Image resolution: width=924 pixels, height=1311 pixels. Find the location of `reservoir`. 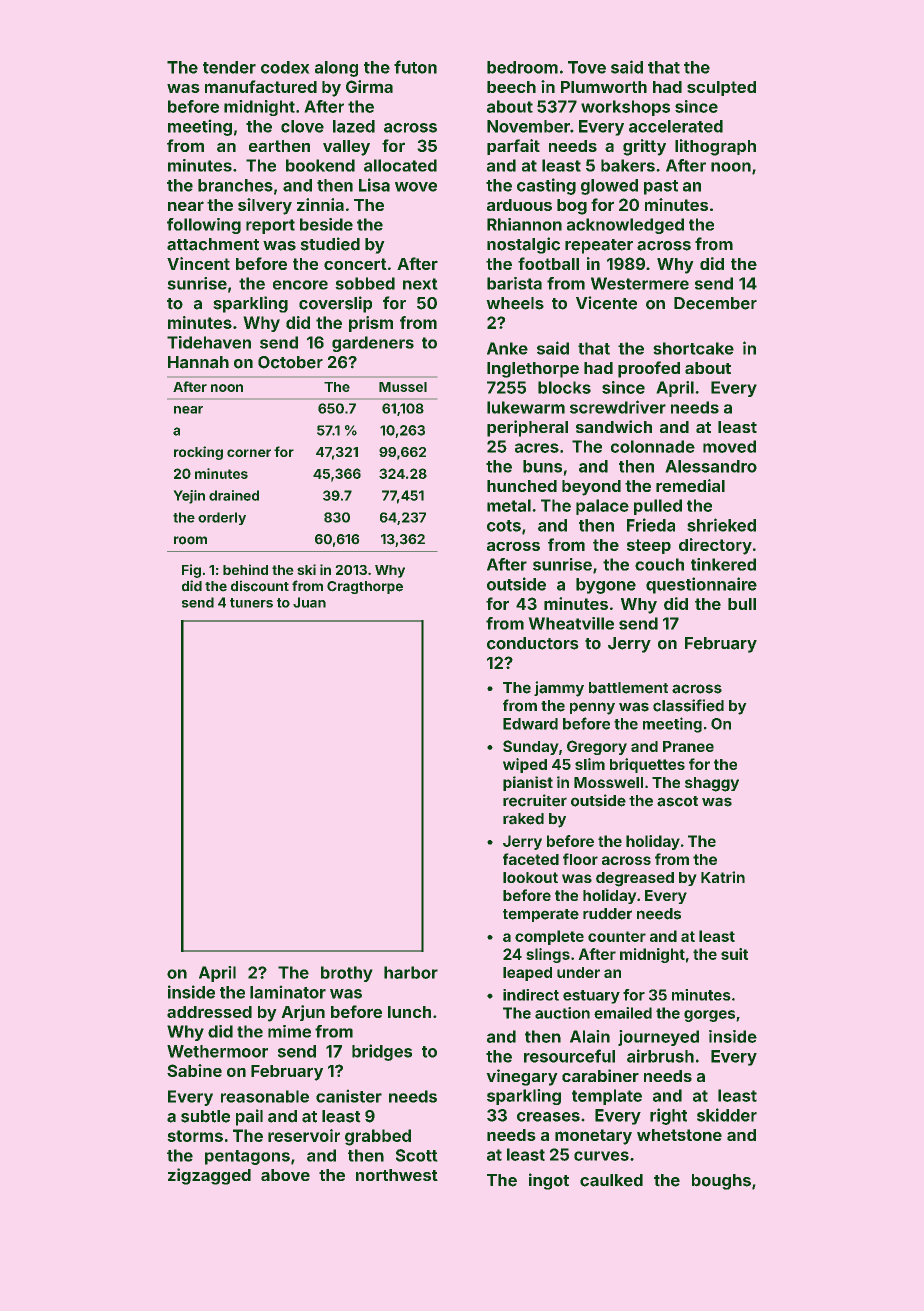

reservoir is located at coordinates (304, 1135).
